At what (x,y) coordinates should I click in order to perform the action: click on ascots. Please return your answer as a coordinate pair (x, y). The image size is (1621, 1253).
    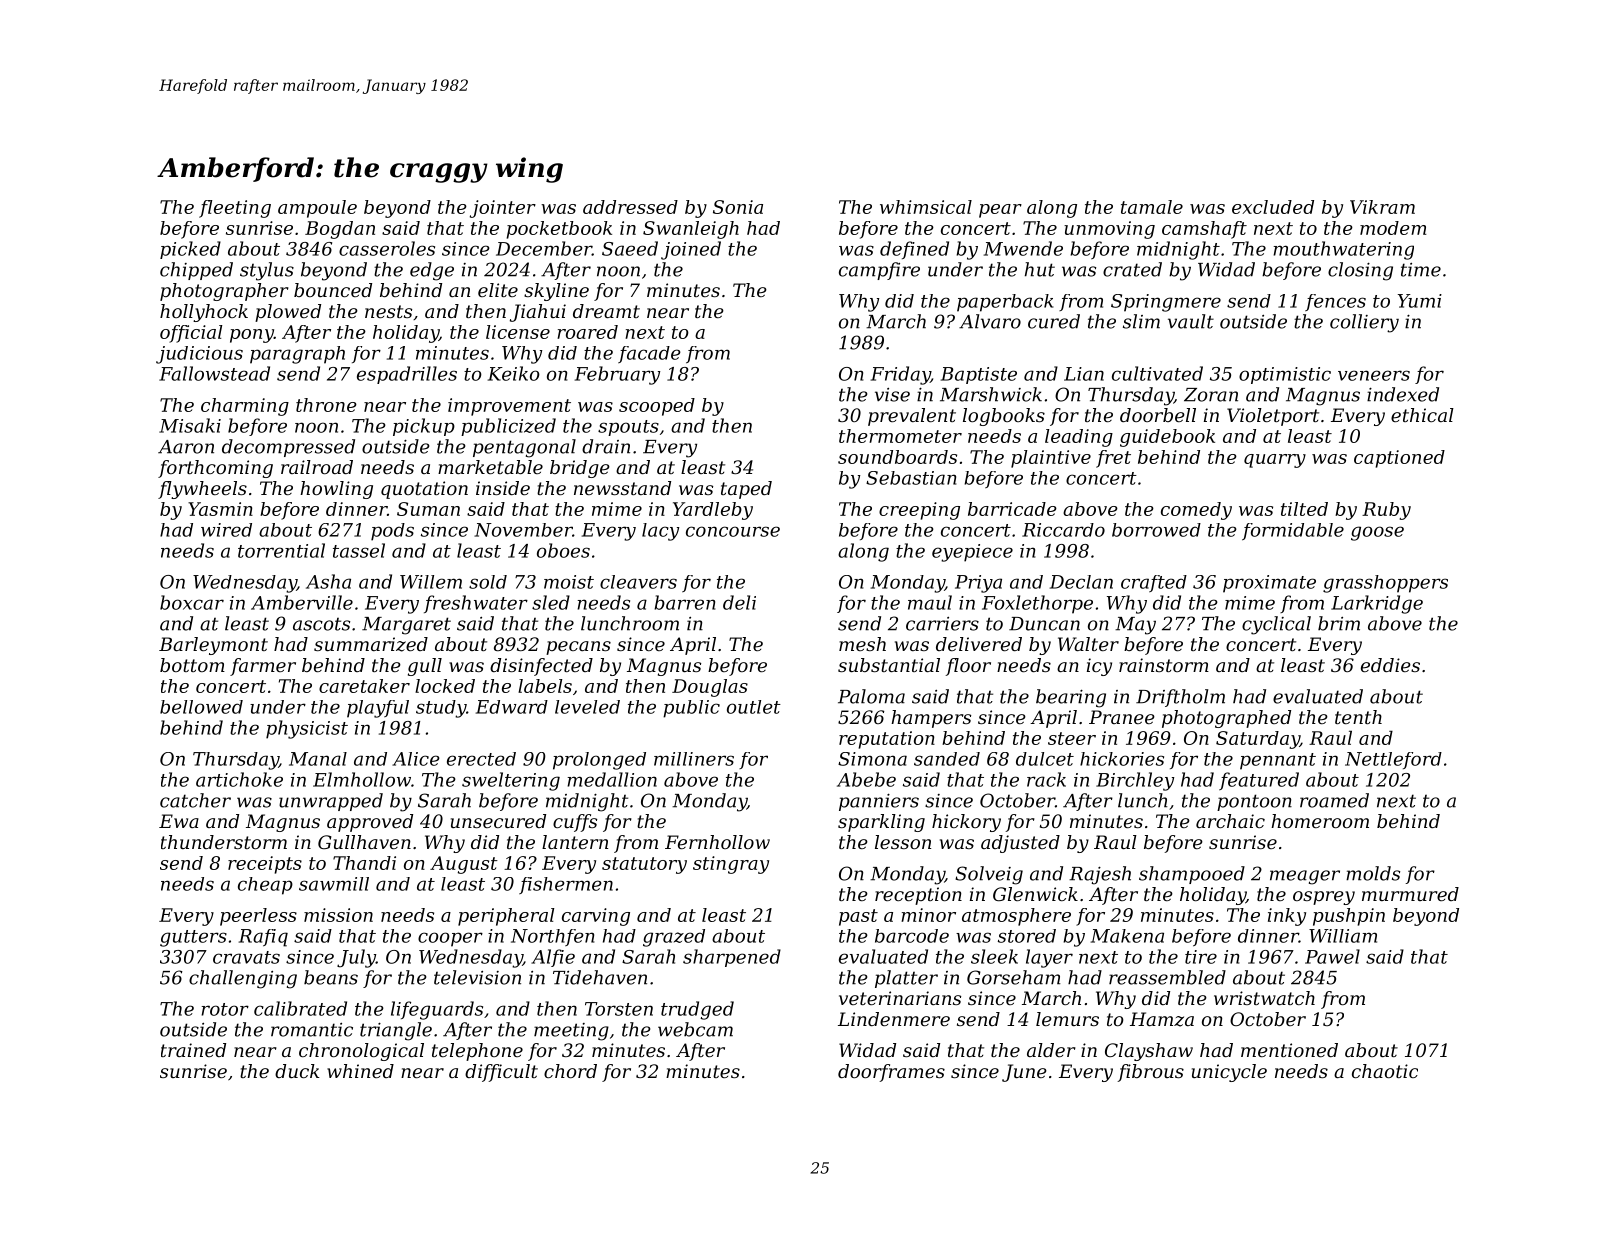
    Looking at the image, I should click on (321, 624).
